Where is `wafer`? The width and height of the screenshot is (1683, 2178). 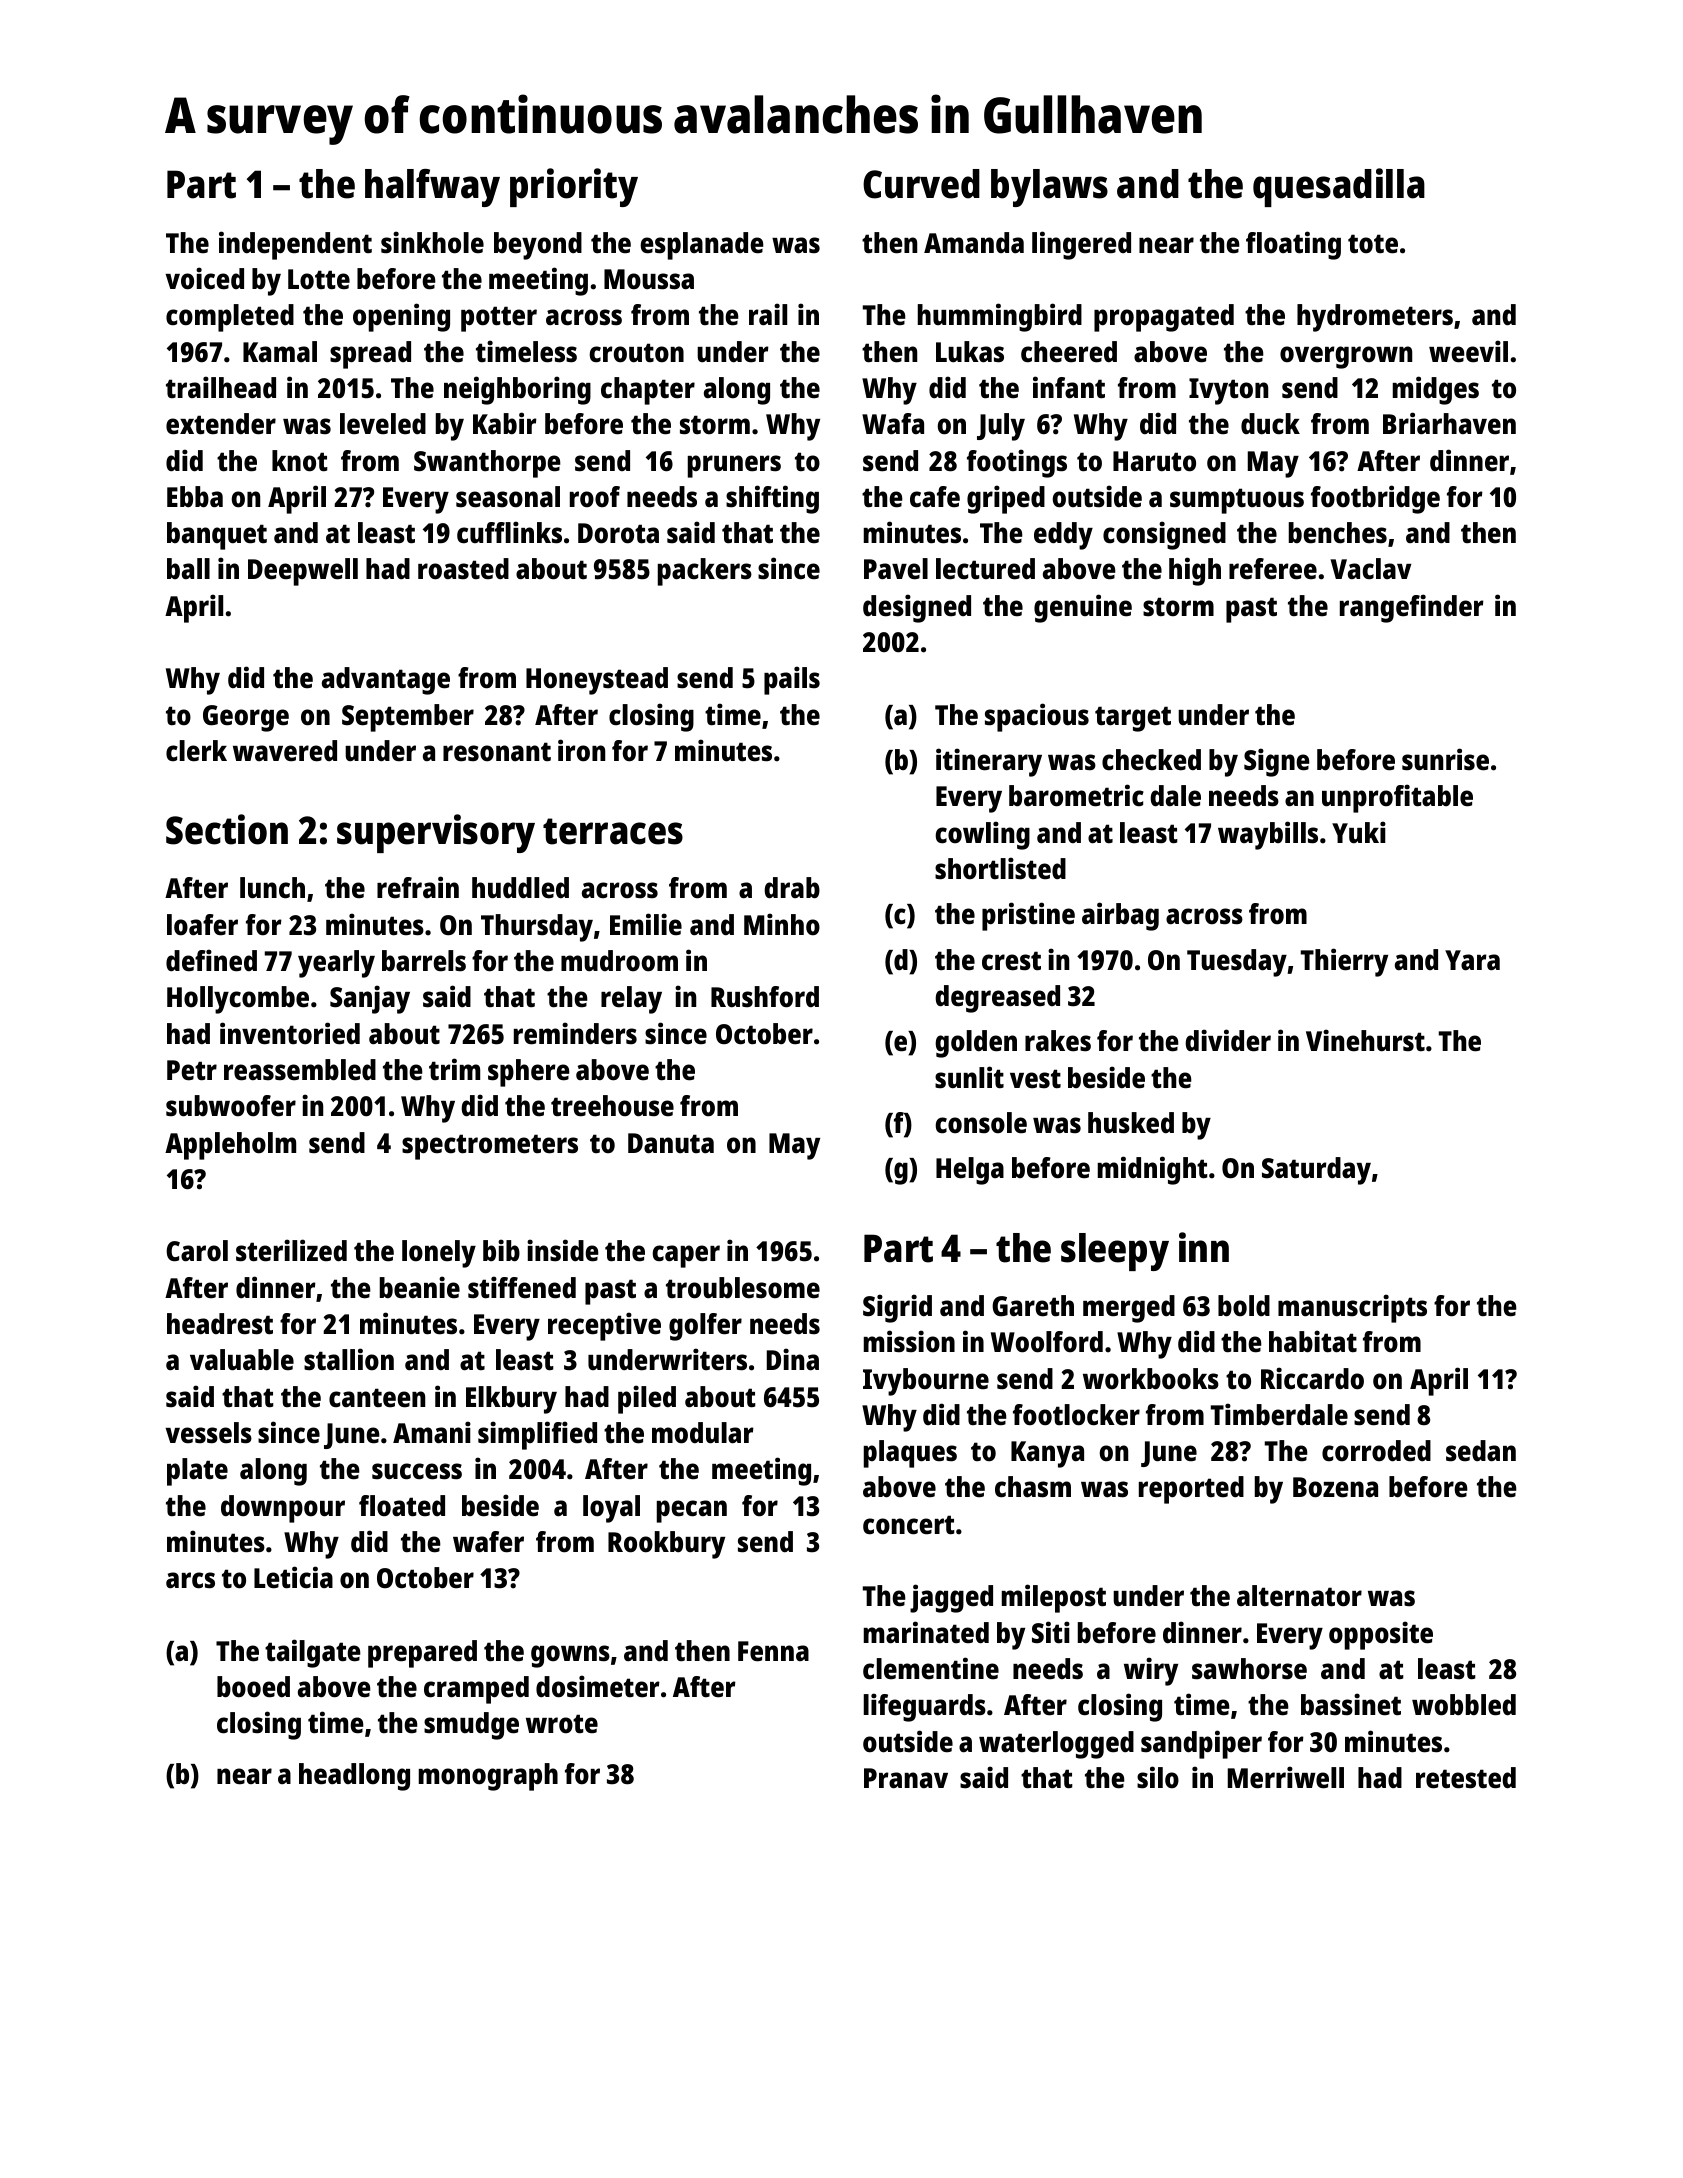
wafer is located at coordinates (488, 1542).
